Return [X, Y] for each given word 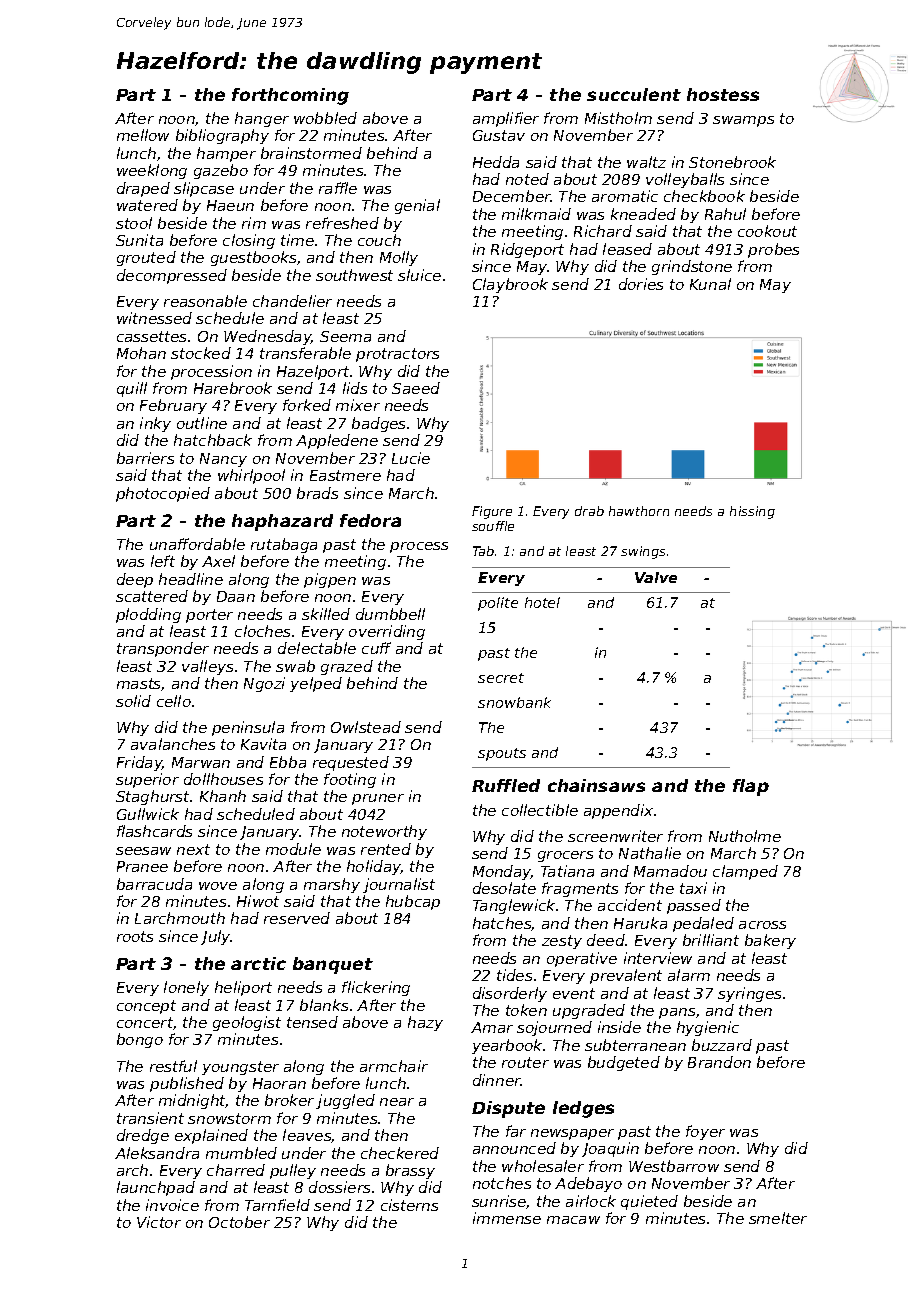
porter [209, 616]
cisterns [409, 1205]
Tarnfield [277, 1205]
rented [386, 849]
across [762, 925]
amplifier [506, 119]
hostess [723, 94]
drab [589, 511]
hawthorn [639, 511]
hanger [262, 119]
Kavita [263, 744]
